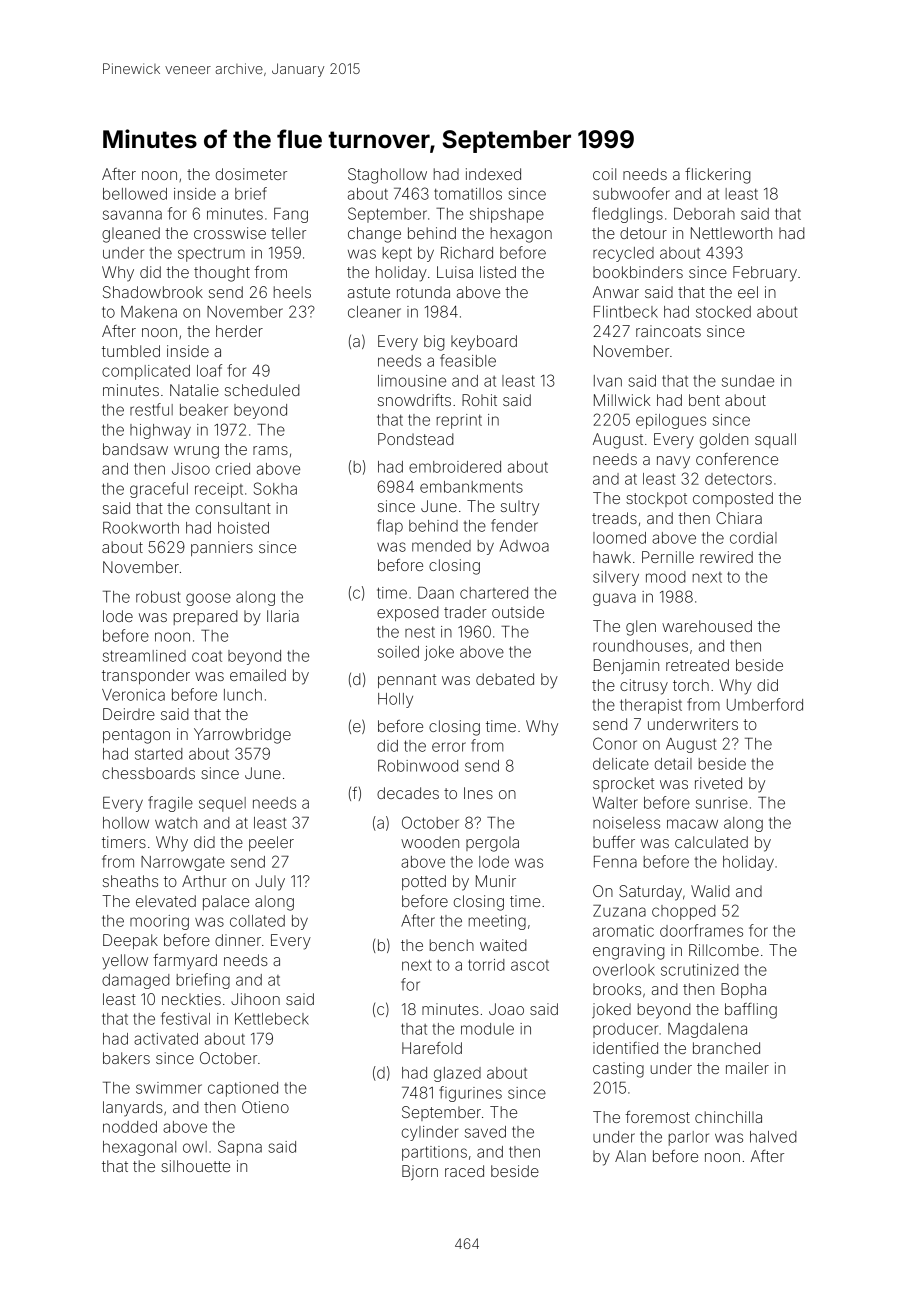  What do you see at coordinates (251, 174) in the screenshot?
I see `dosimeter` at bounding box center [251, 174].
